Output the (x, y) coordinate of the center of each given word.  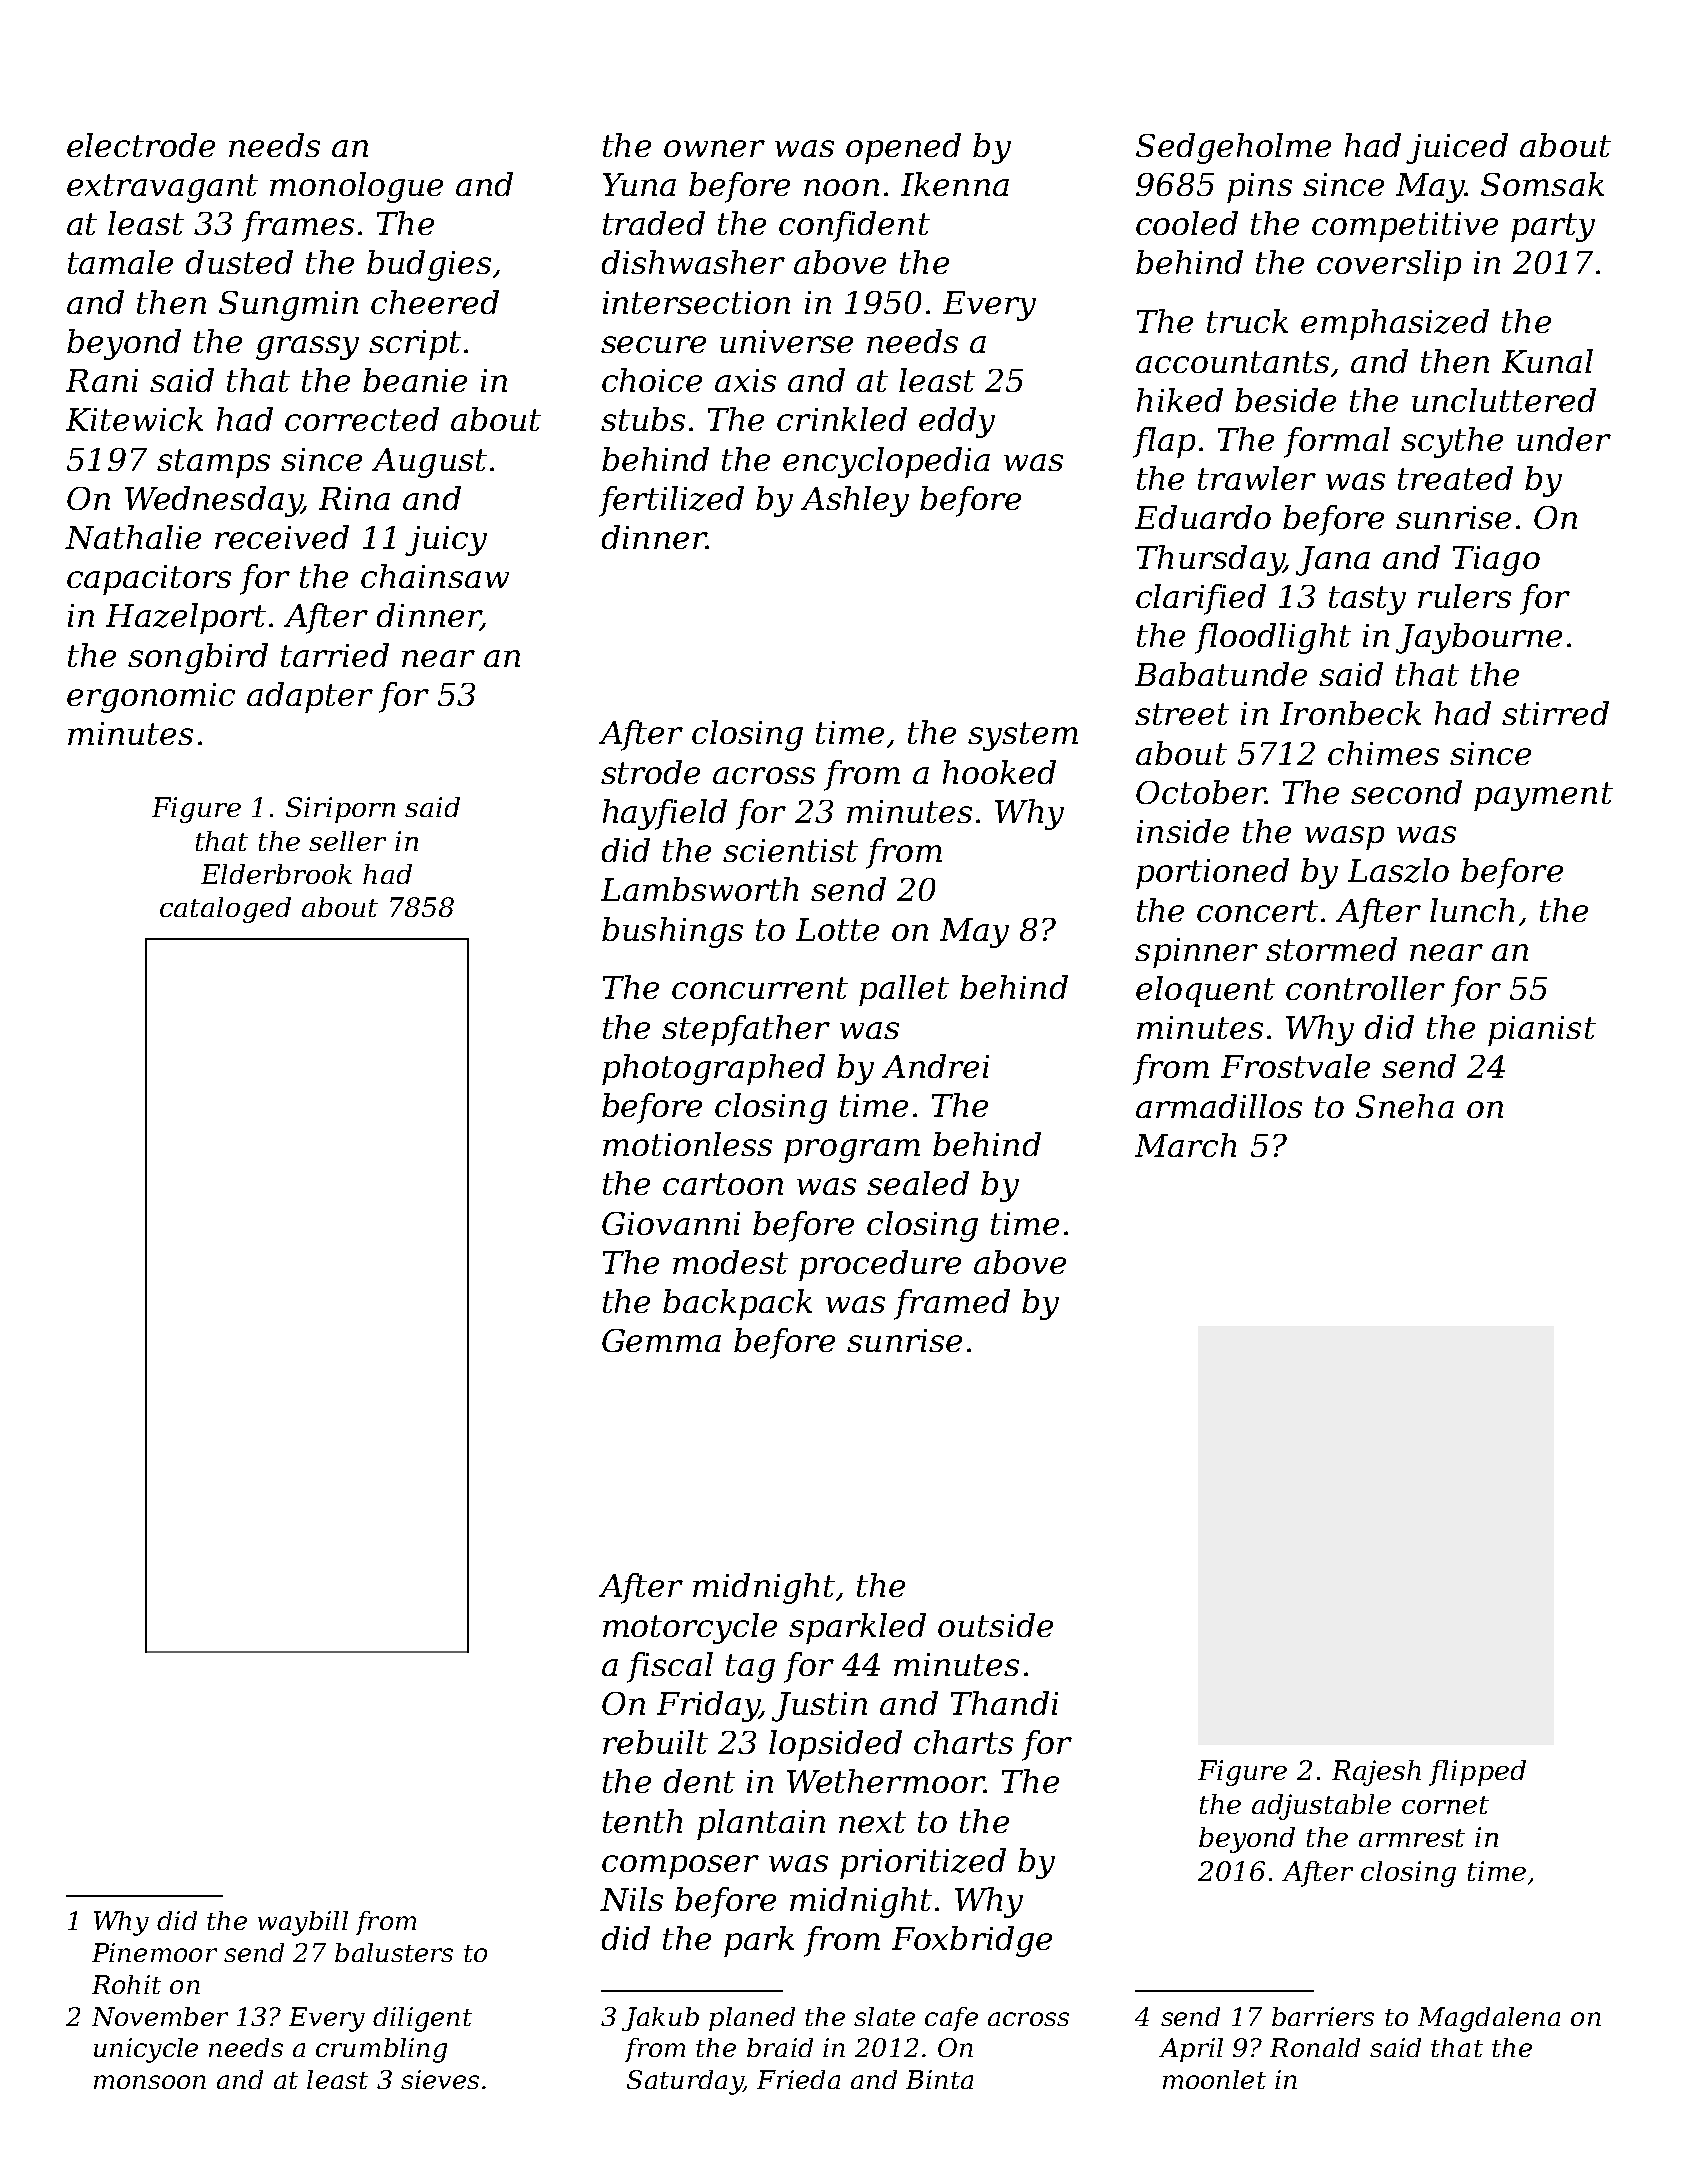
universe (786, 341)
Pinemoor (154, 1952)
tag (750, 1668)
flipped (1477, 1773)
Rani (102, 380)
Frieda (798, 2079)
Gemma (661, 1340)
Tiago (1496, 561)
